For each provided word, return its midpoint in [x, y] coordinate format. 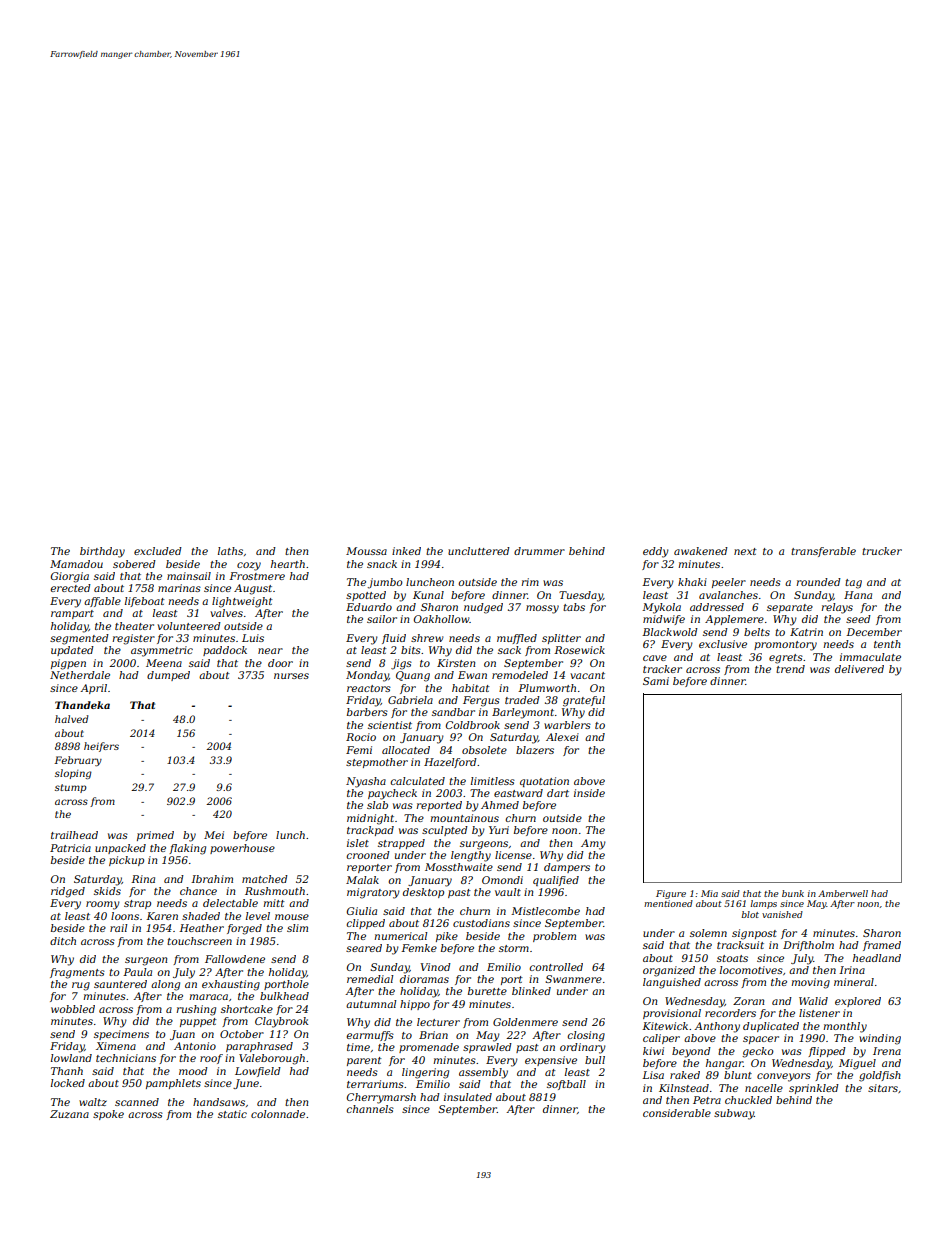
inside [589, 793]
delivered [859, 669]
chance [198, 891]
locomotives [751, 970]
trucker [882, 551]
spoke [108, 1115]
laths [230, 551]
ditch [63, 941]
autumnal [371, 1004]
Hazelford [450, 763]
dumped [168, 676]
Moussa [366, 551]
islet [358, 843]
